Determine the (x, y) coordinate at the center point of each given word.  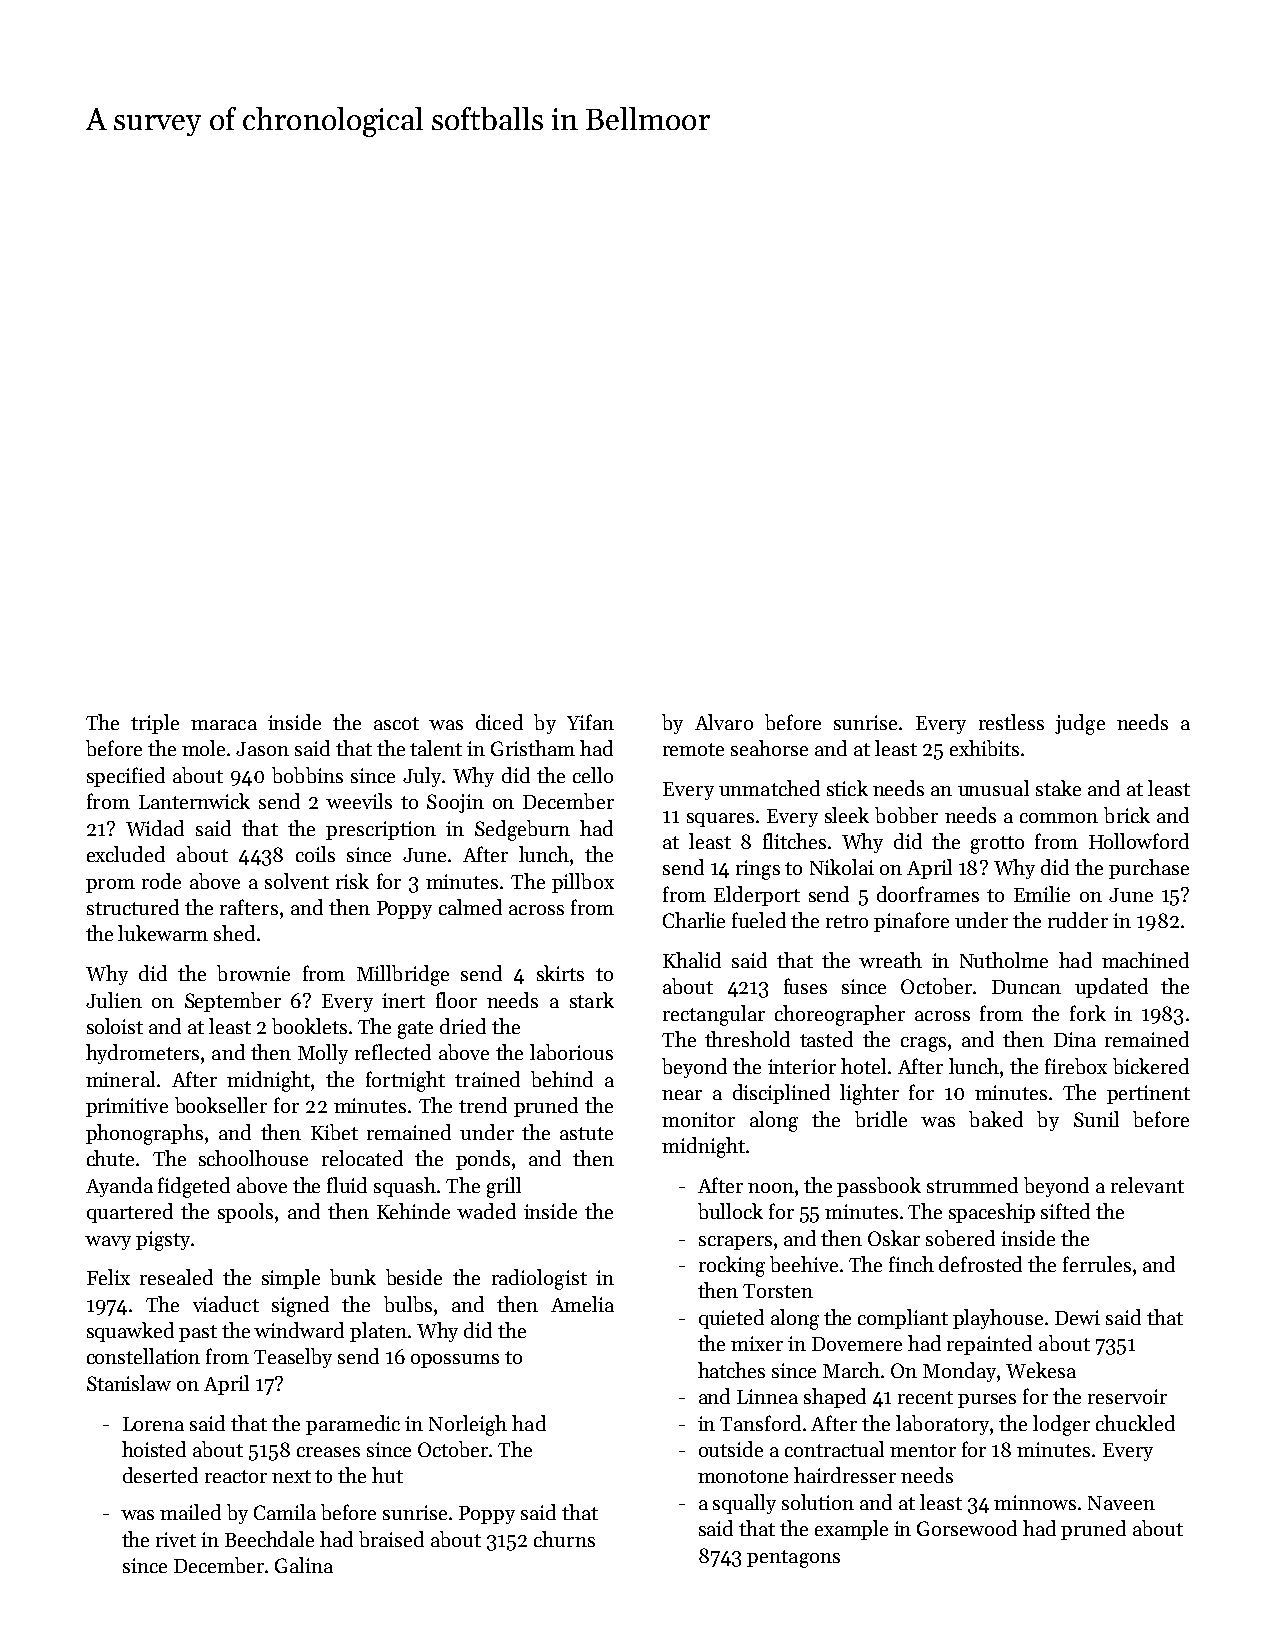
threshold (747, 1039)
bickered (1151, 1066)
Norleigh (468, 1425)
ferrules (1097, 1264)
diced (499, 722)
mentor (923, 1450)
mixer (757, 1343)
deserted (160, 1475)
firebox (1076, 1066)
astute (586, 1133)
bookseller (221, 1105)
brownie (253, 973)
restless (1011, 722)
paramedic (353, 1425)
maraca (224, 725)
